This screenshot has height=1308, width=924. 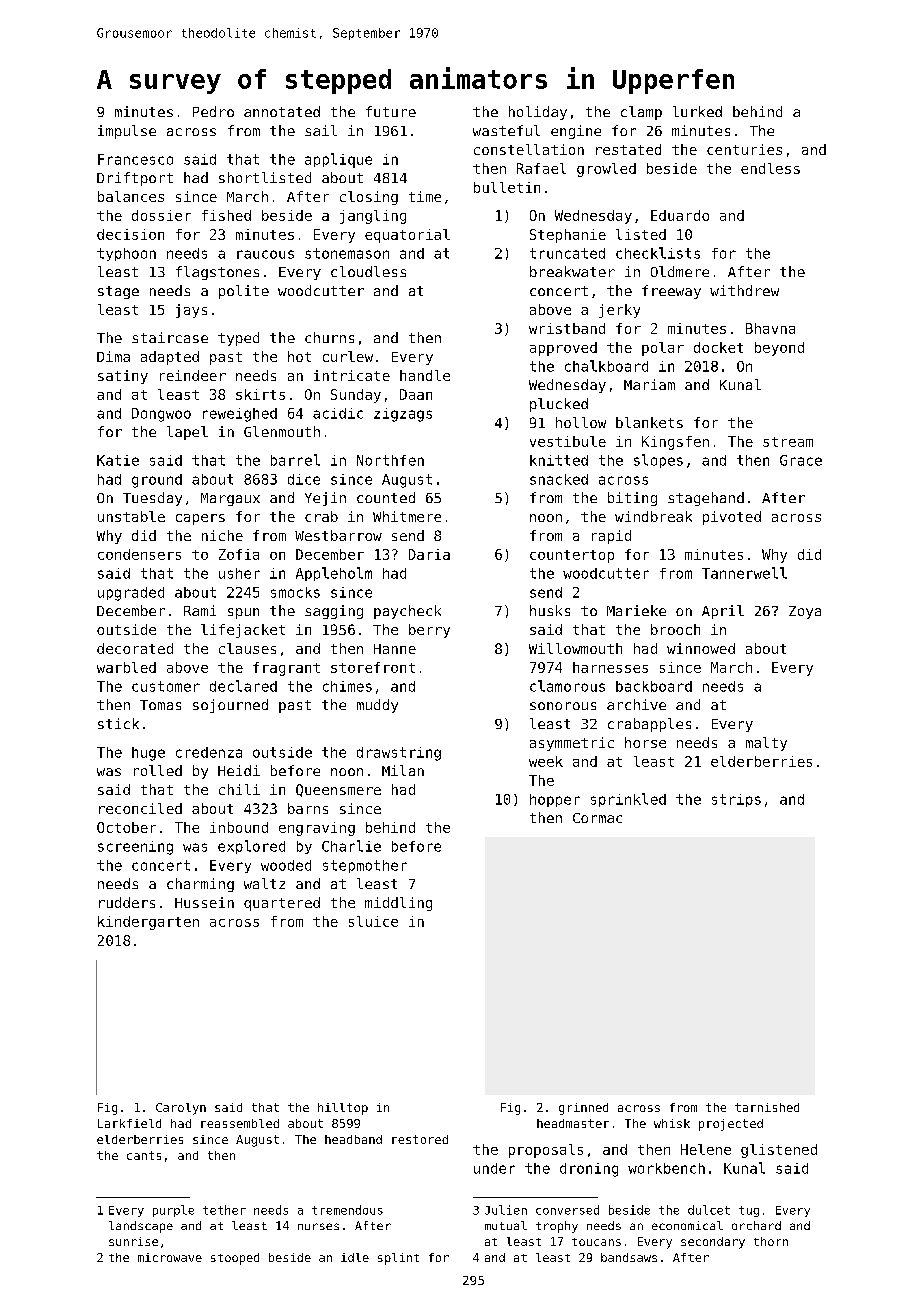 I want to click on strips, so click(x=736, y=800).
